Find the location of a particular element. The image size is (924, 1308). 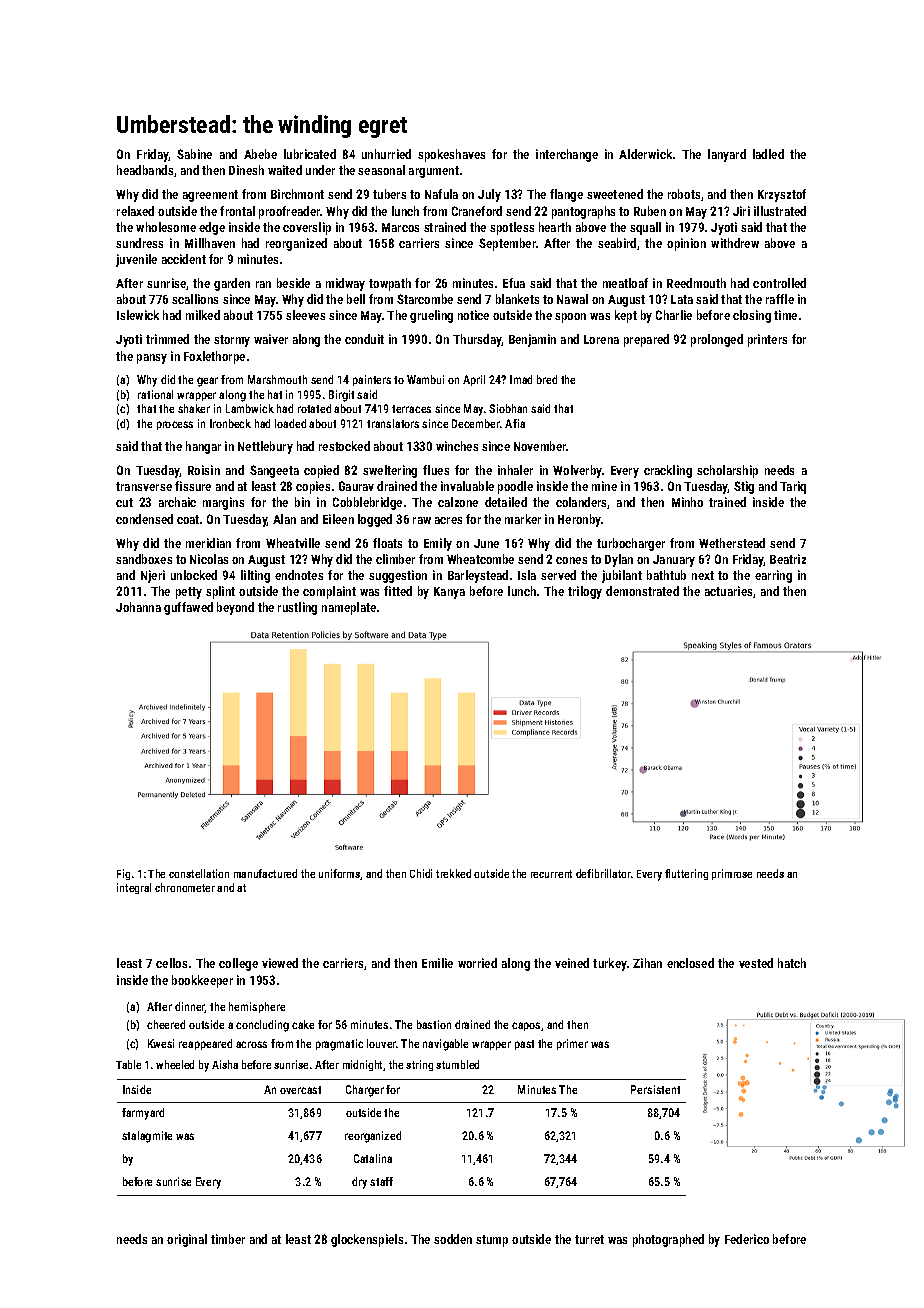

squall is located at coordinates (645, 228).
